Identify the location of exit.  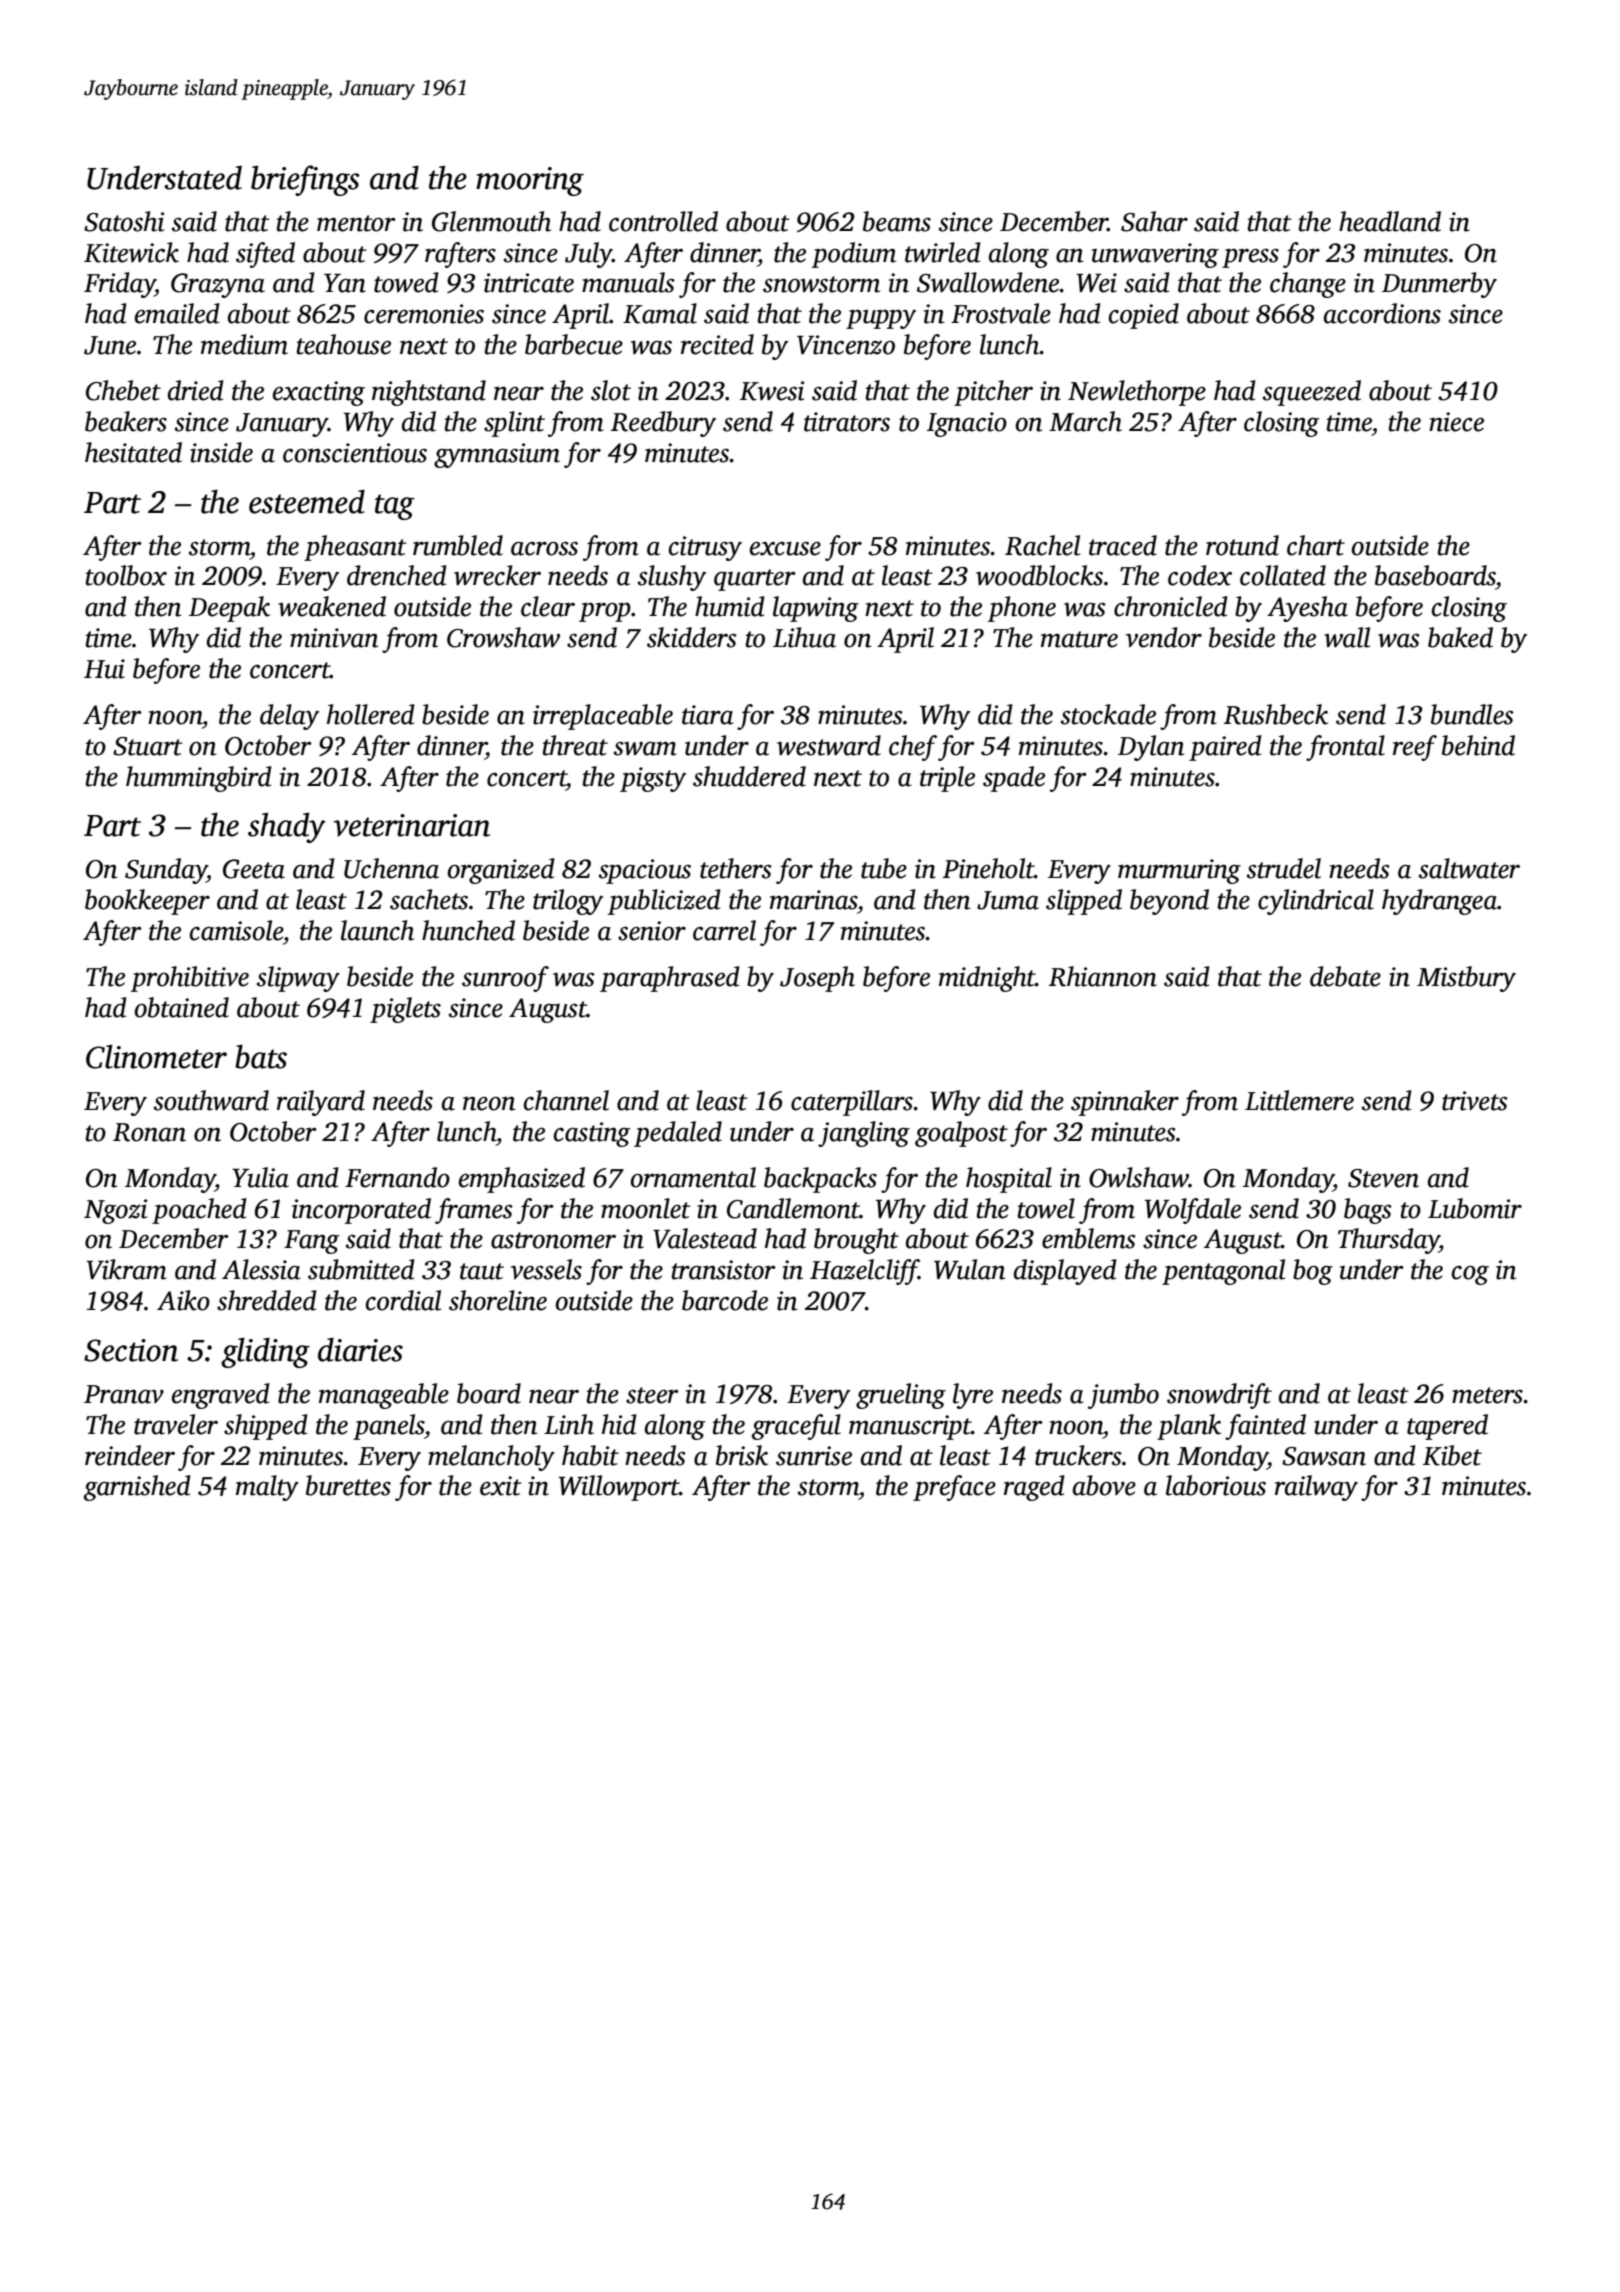
(501, 1486).
